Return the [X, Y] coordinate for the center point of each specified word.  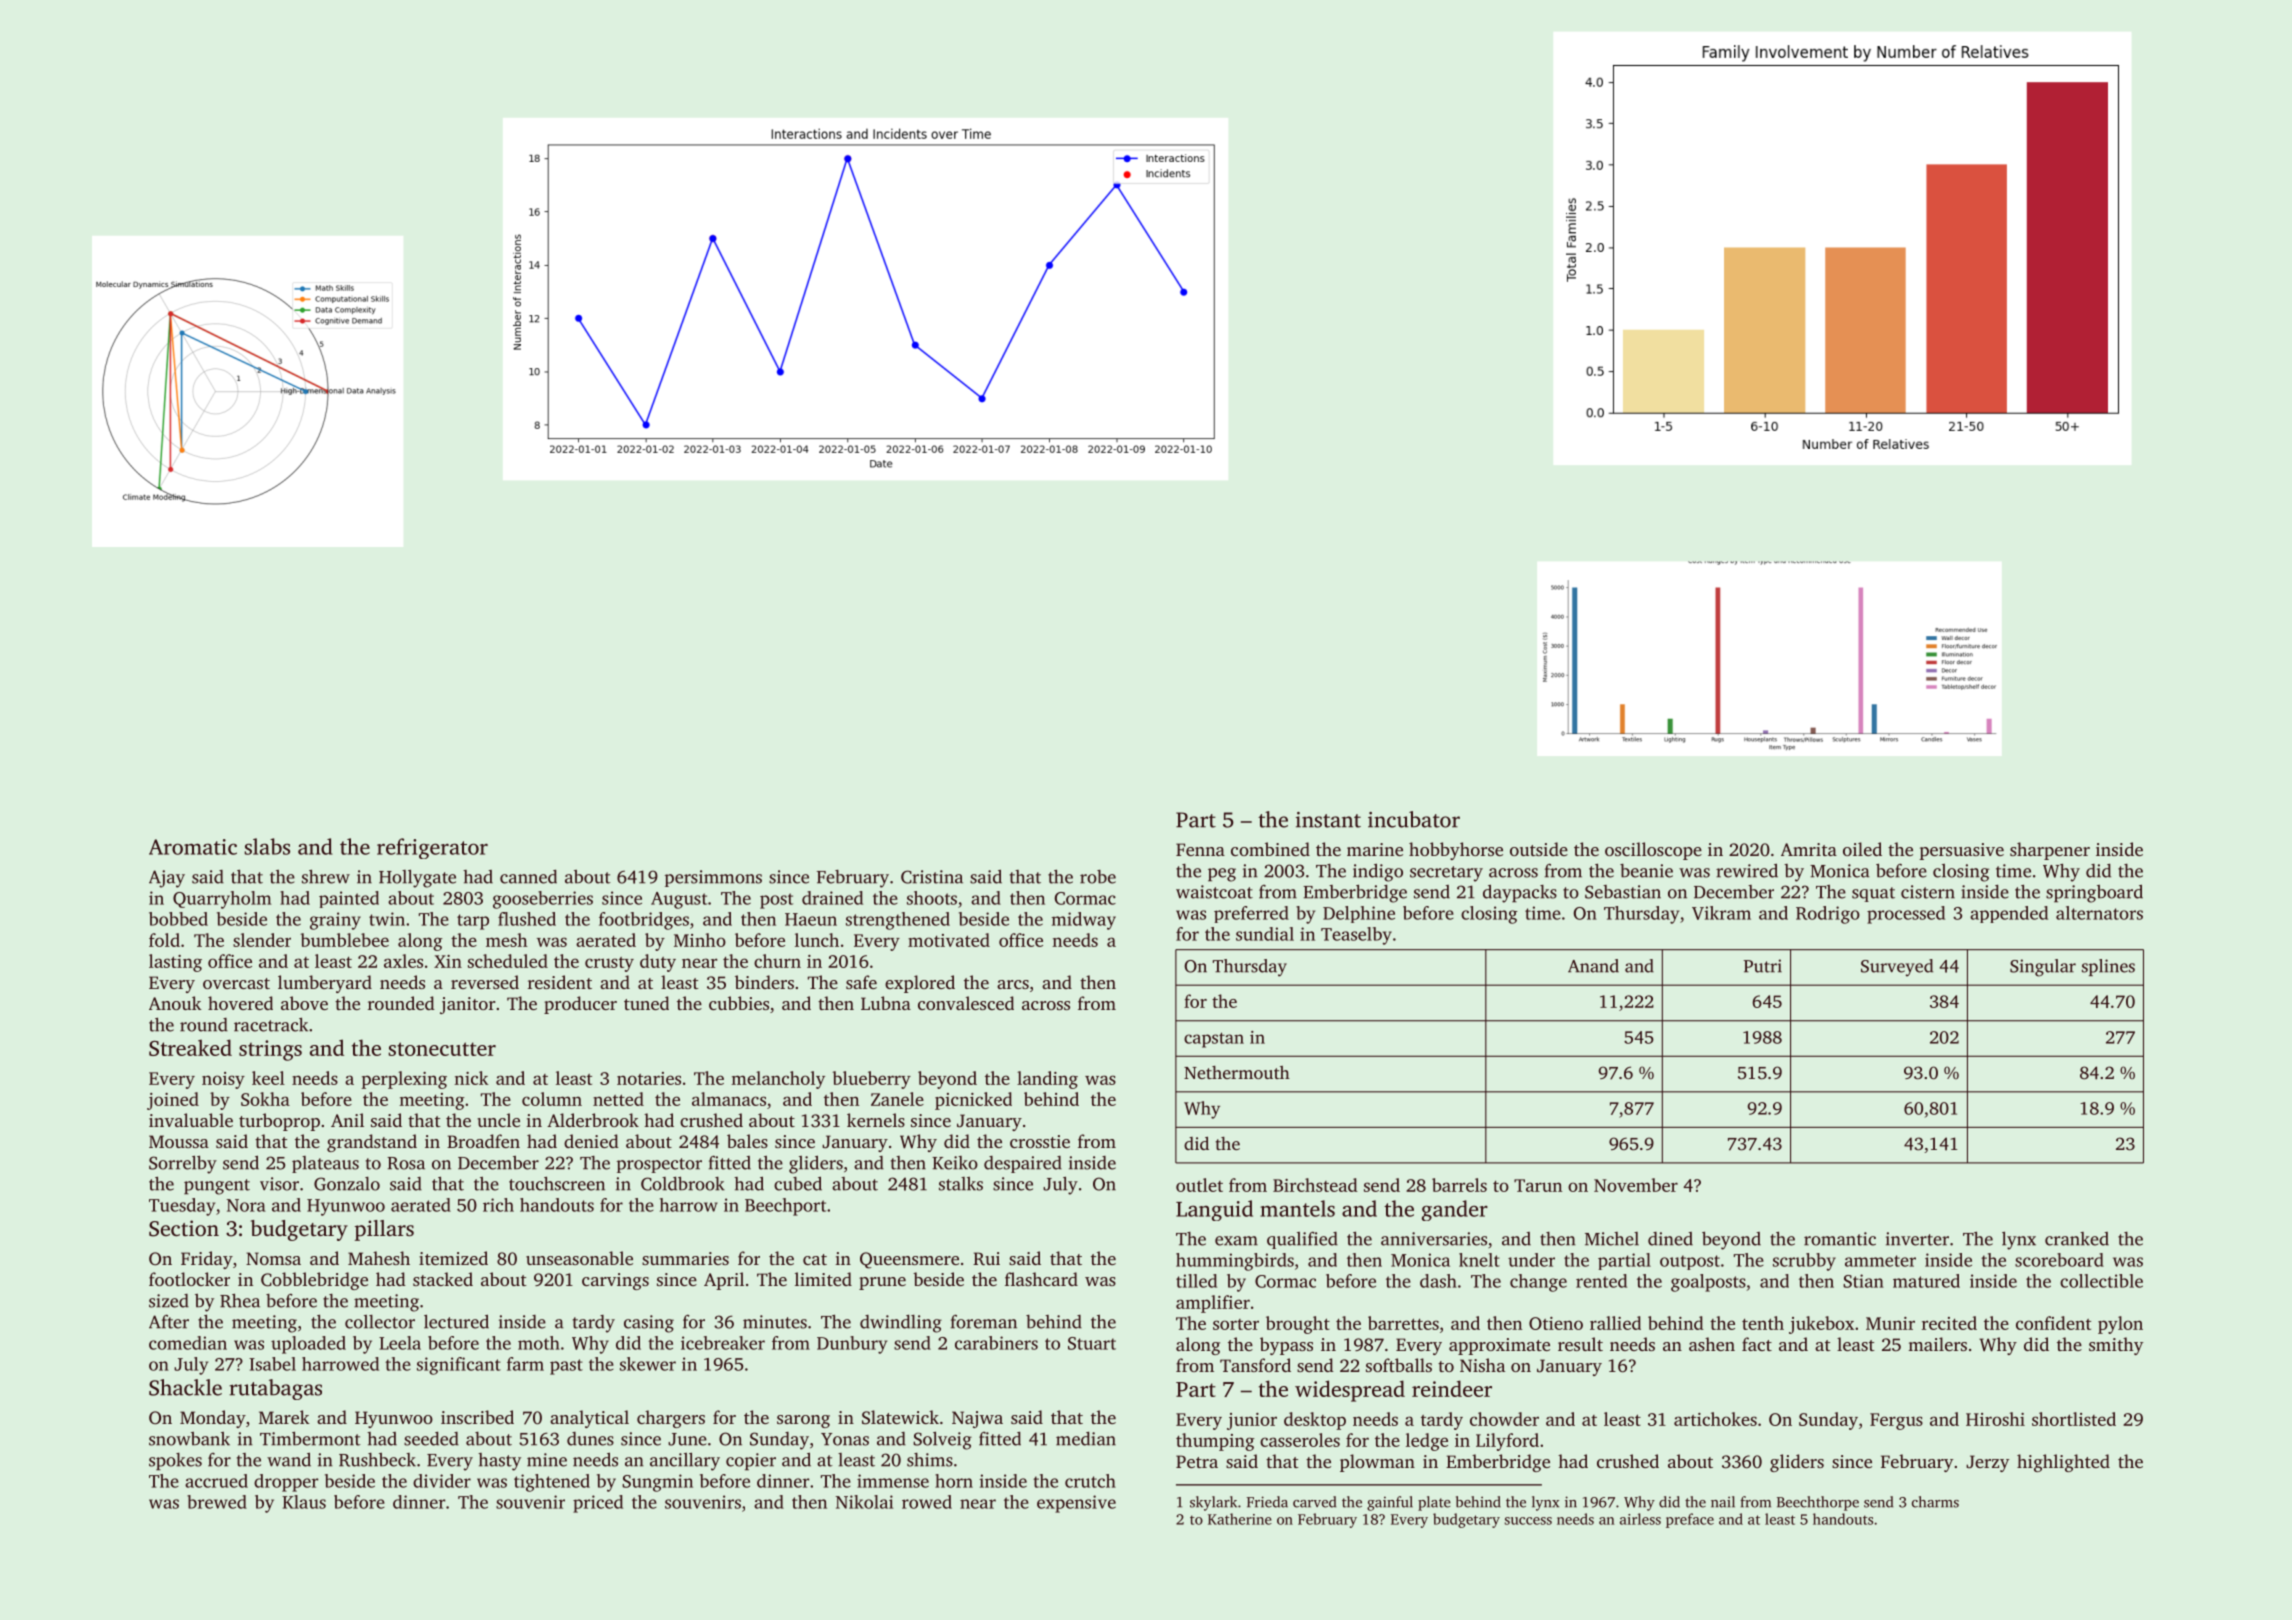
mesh [507, 940]
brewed [217, 1502]
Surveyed [1897, 968]
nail [1723, 1502]
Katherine [1240, 1519]
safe [861, 982]
